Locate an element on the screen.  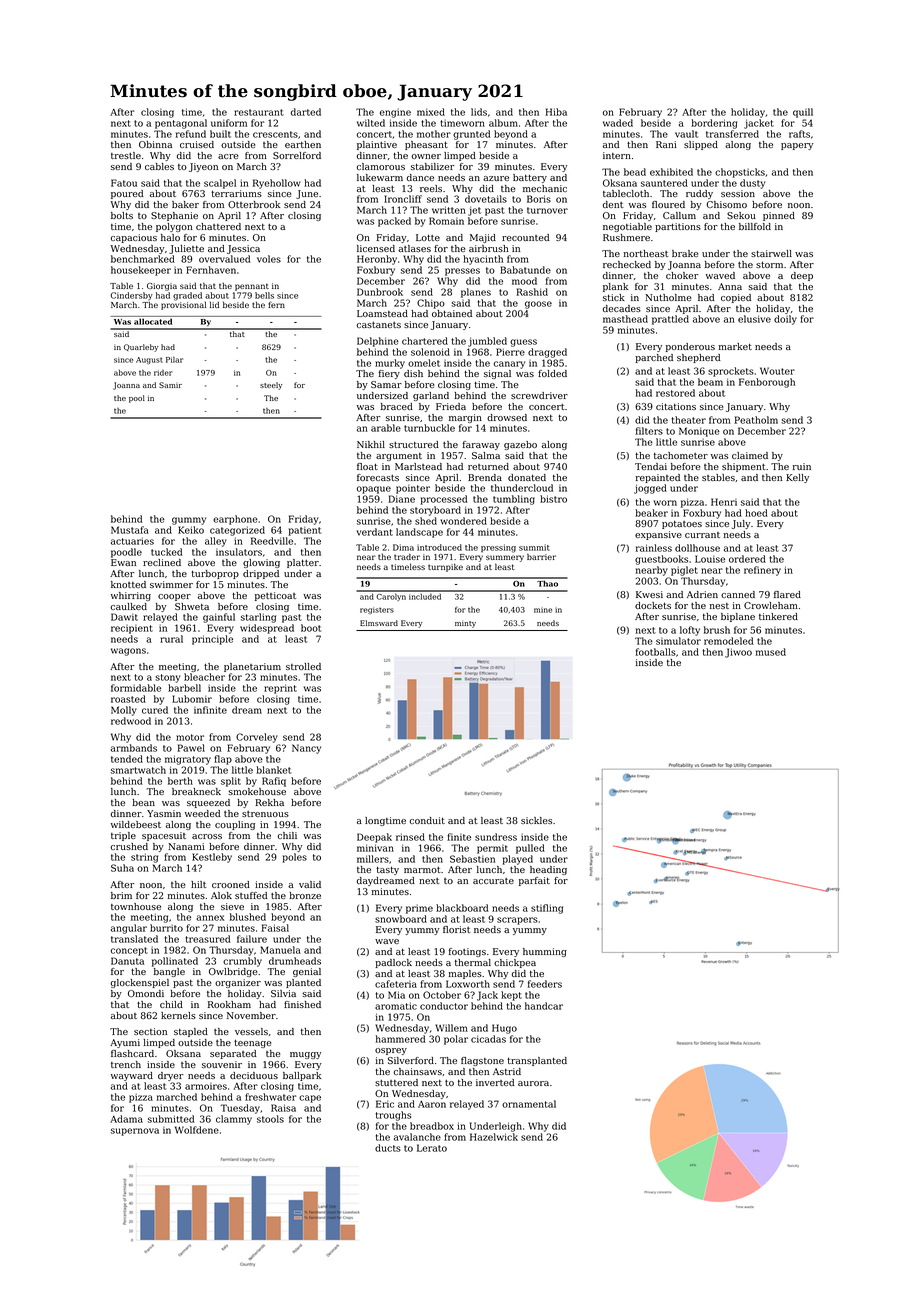
polar is located at coordinates (456, 1040).
